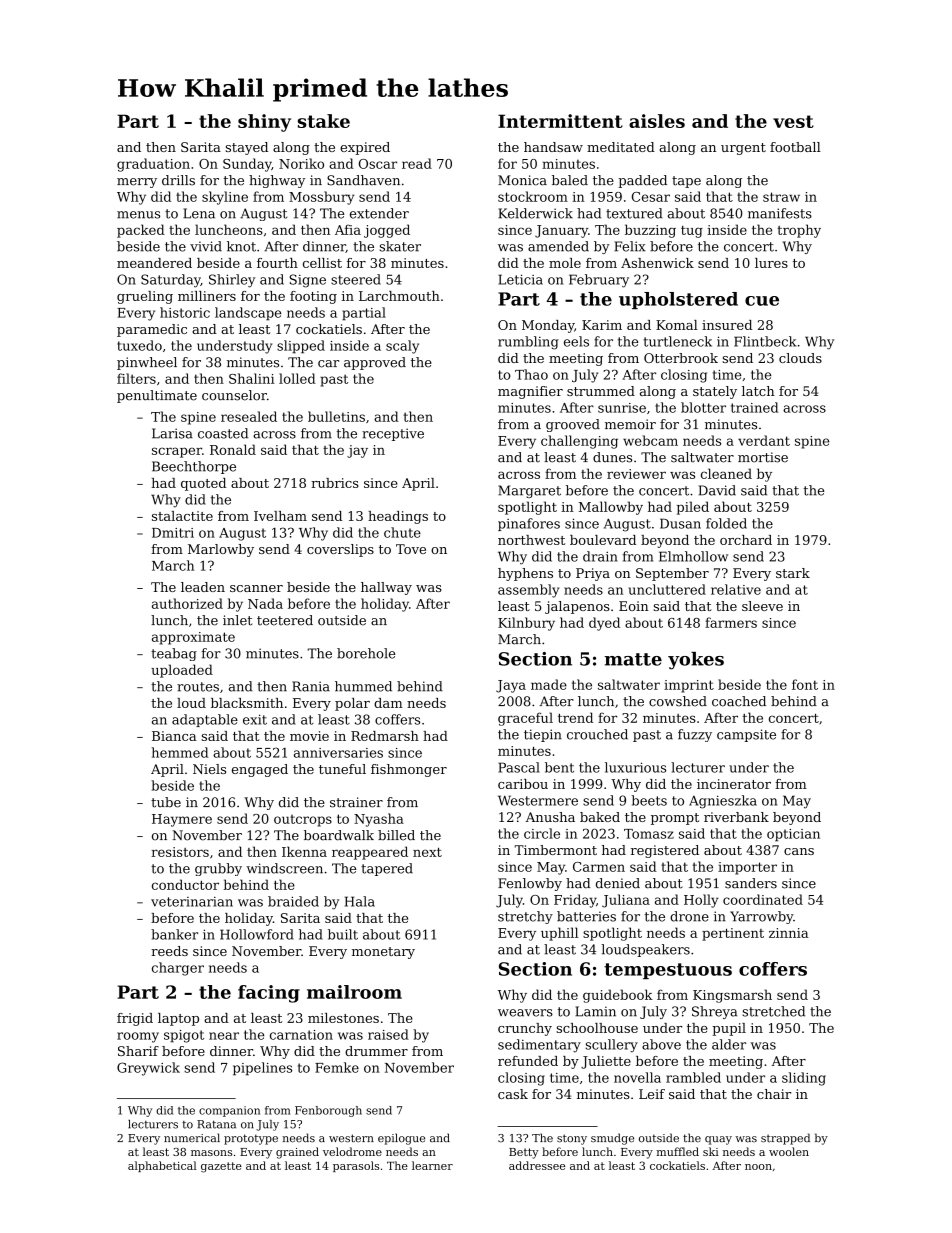 The image size is (952, 1233). I want to click on January, so click(561, 231).
